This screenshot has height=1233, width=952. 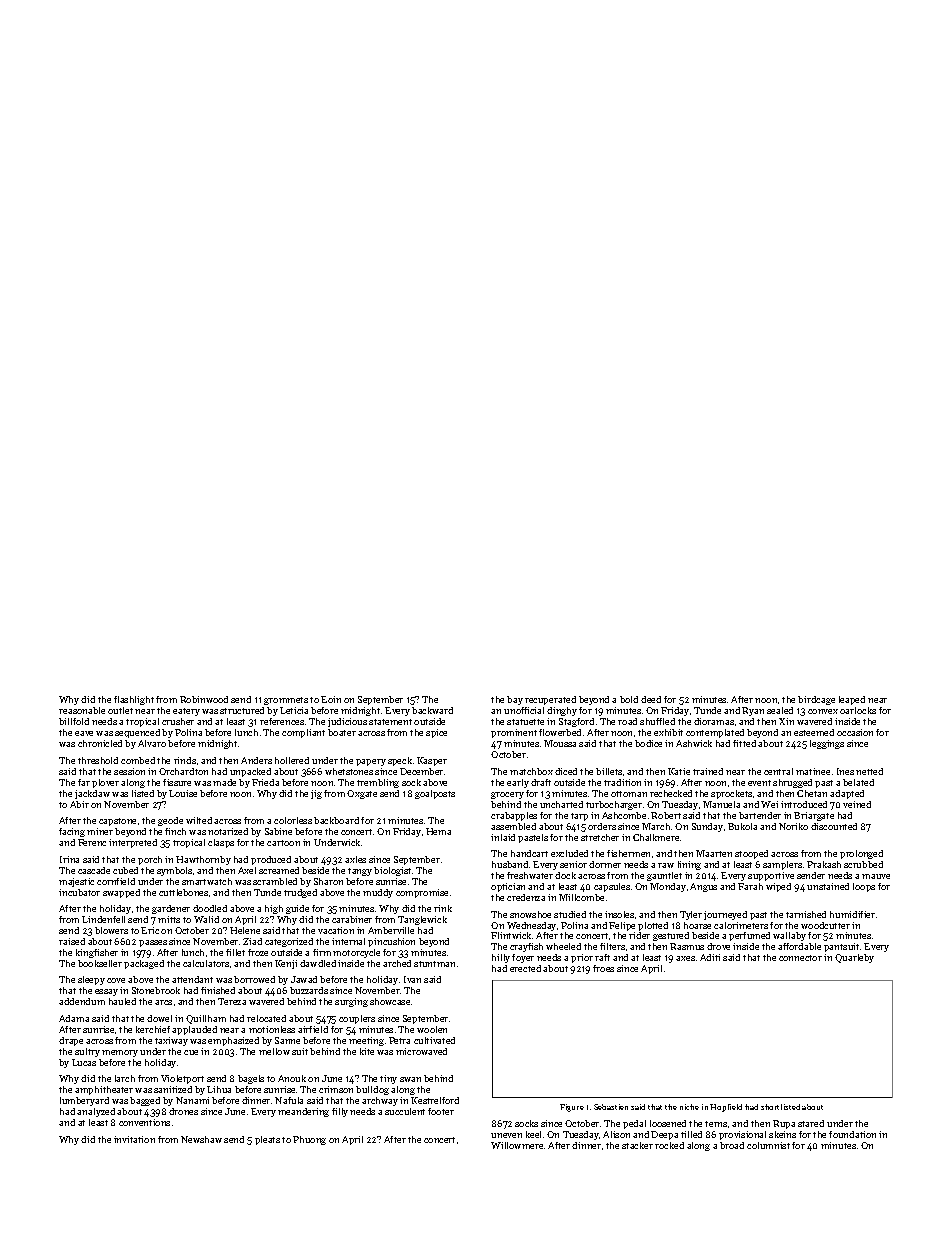 What do you see at coordinates (800, 958) in the screenshot?
I see `connector` at bounding box center [800, 958].
